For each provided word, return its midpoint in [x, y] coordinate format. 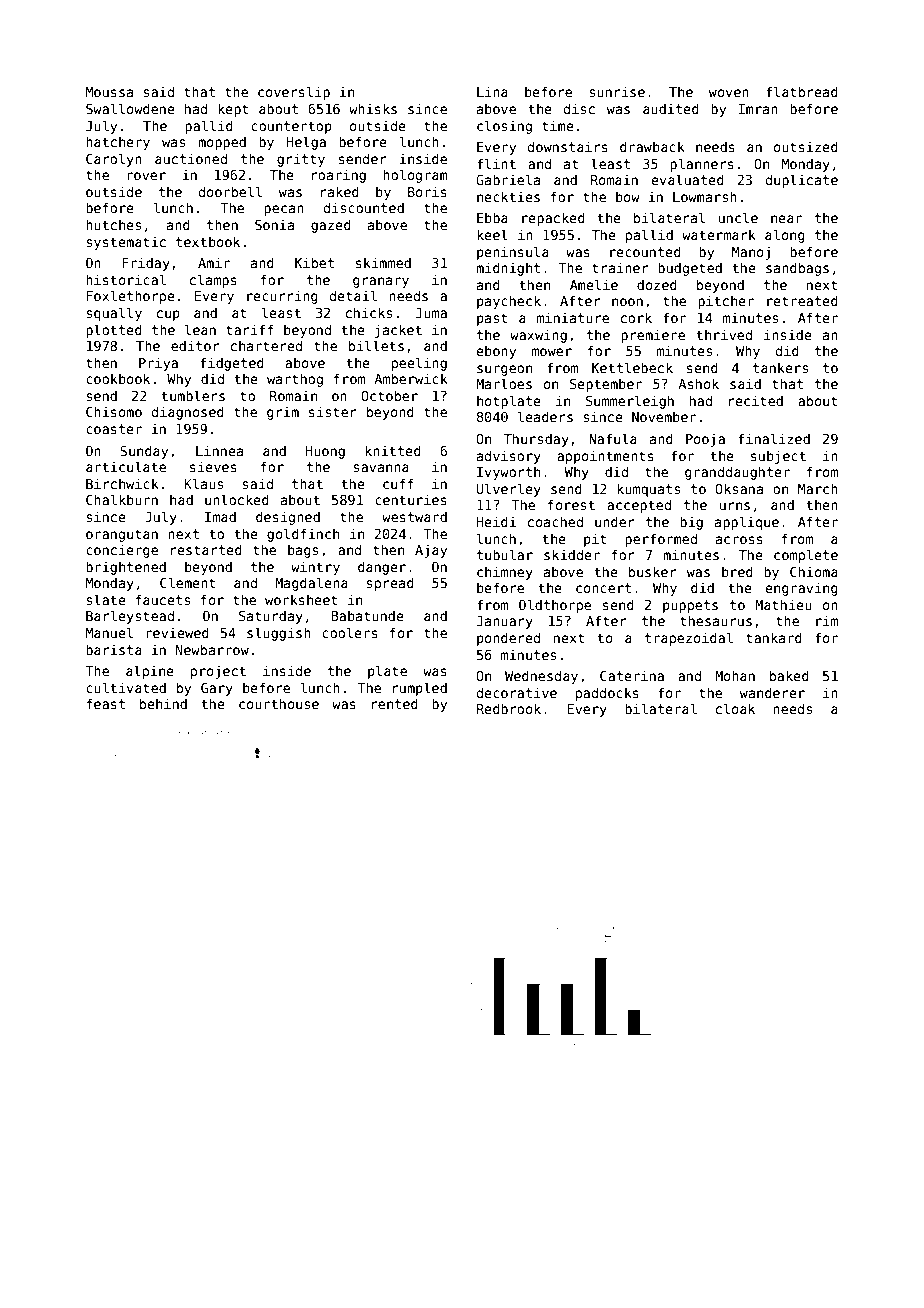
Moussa [109, 92]
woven [729, 93]
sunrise [617, 91]
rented [395, 703]
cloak [735, 708]
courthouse [279, 703]
